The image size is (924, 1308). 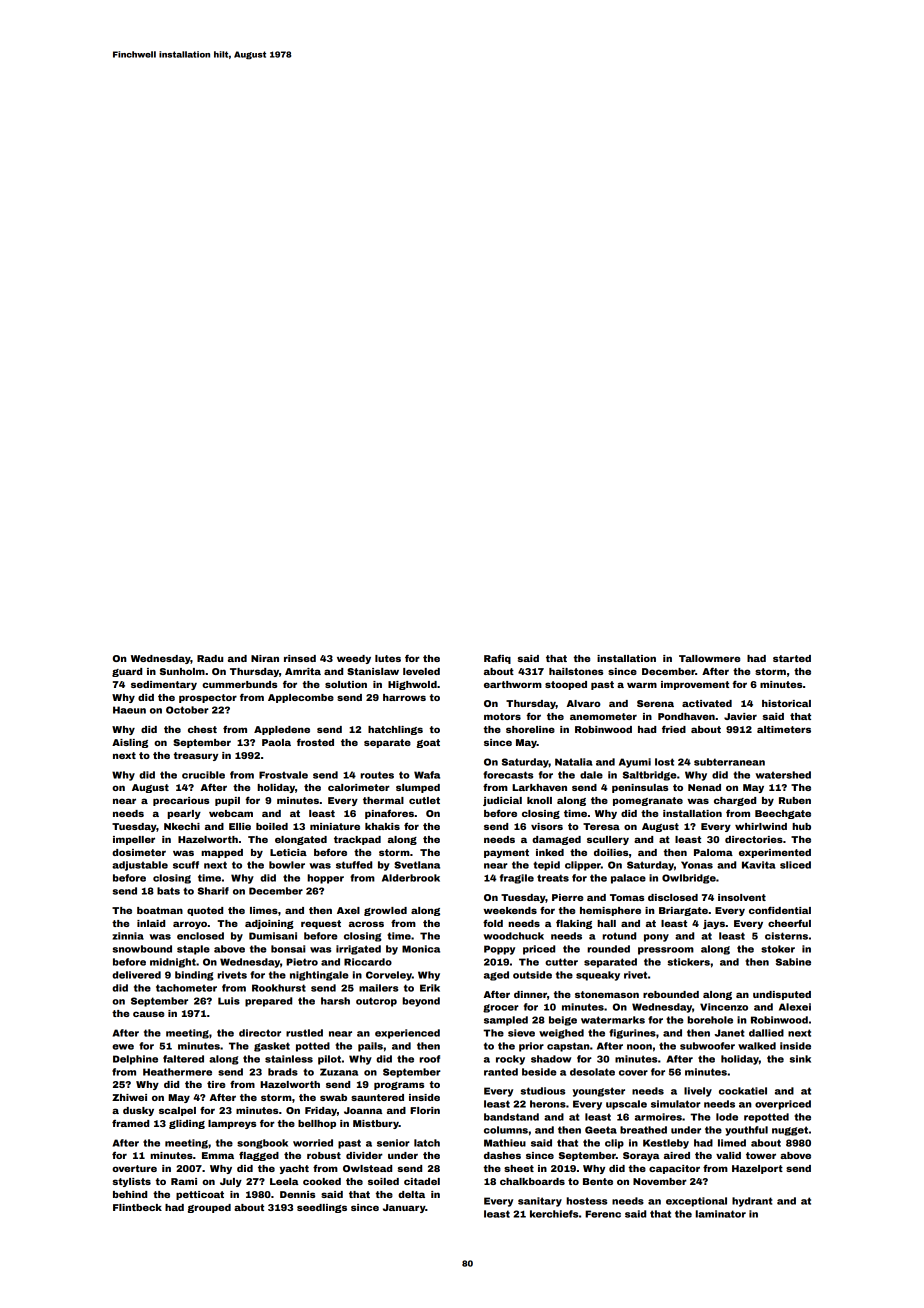 What do you see at coordinates (354, 659) in the screenshot?
I see `weedy` at bounding box center [354, 659].
